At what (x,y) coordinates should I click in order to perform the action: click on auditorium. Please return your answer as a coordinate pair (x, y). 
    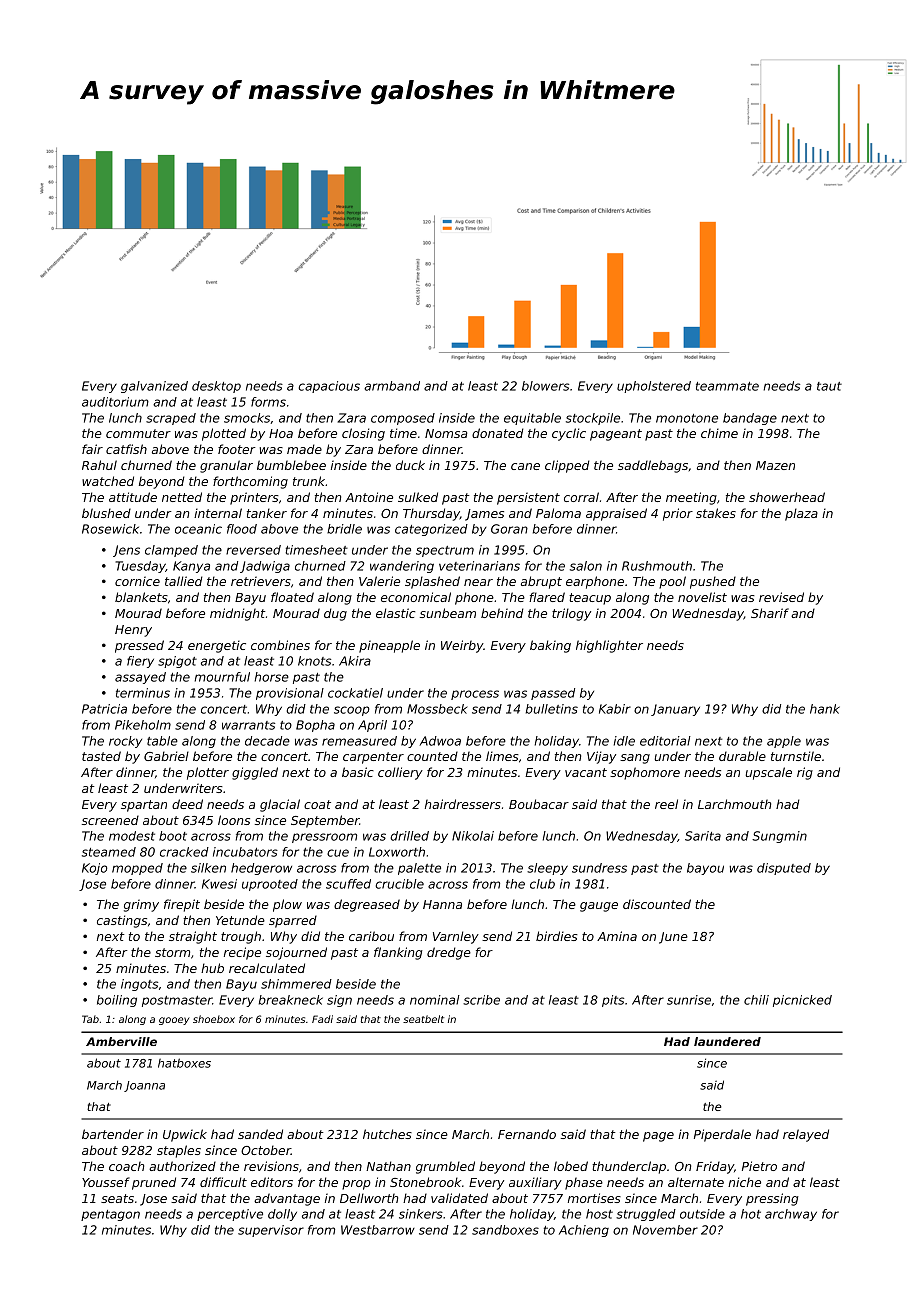
    Looking at the image, I should click on (115, 402).
